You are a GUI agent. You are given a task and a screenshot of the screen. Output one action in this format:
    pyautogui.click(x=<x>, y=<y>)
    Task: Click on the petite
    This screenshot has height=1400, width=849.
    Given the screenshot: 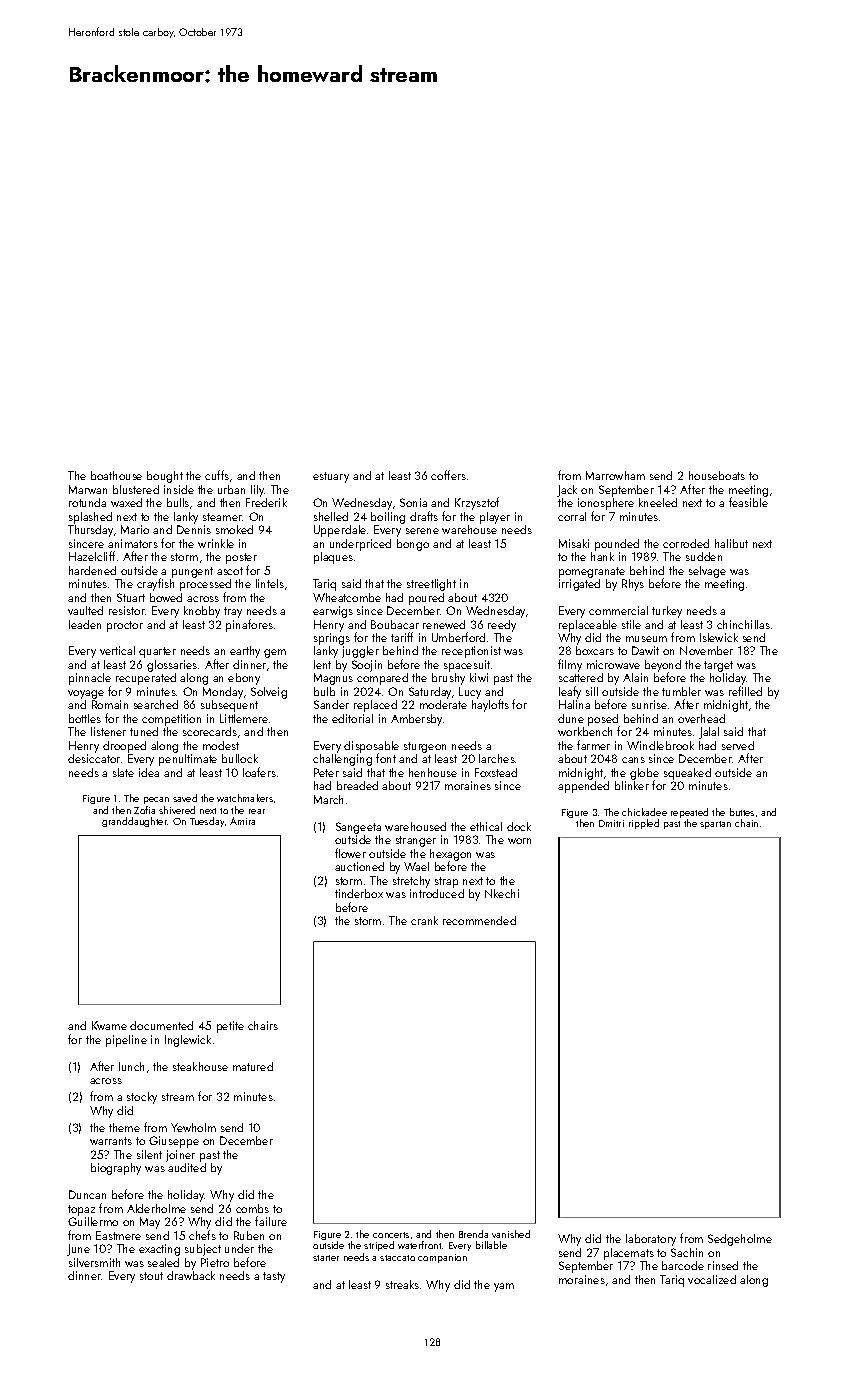 What is the action you would take?
    pyautogui.click(x=230, y=1027)
